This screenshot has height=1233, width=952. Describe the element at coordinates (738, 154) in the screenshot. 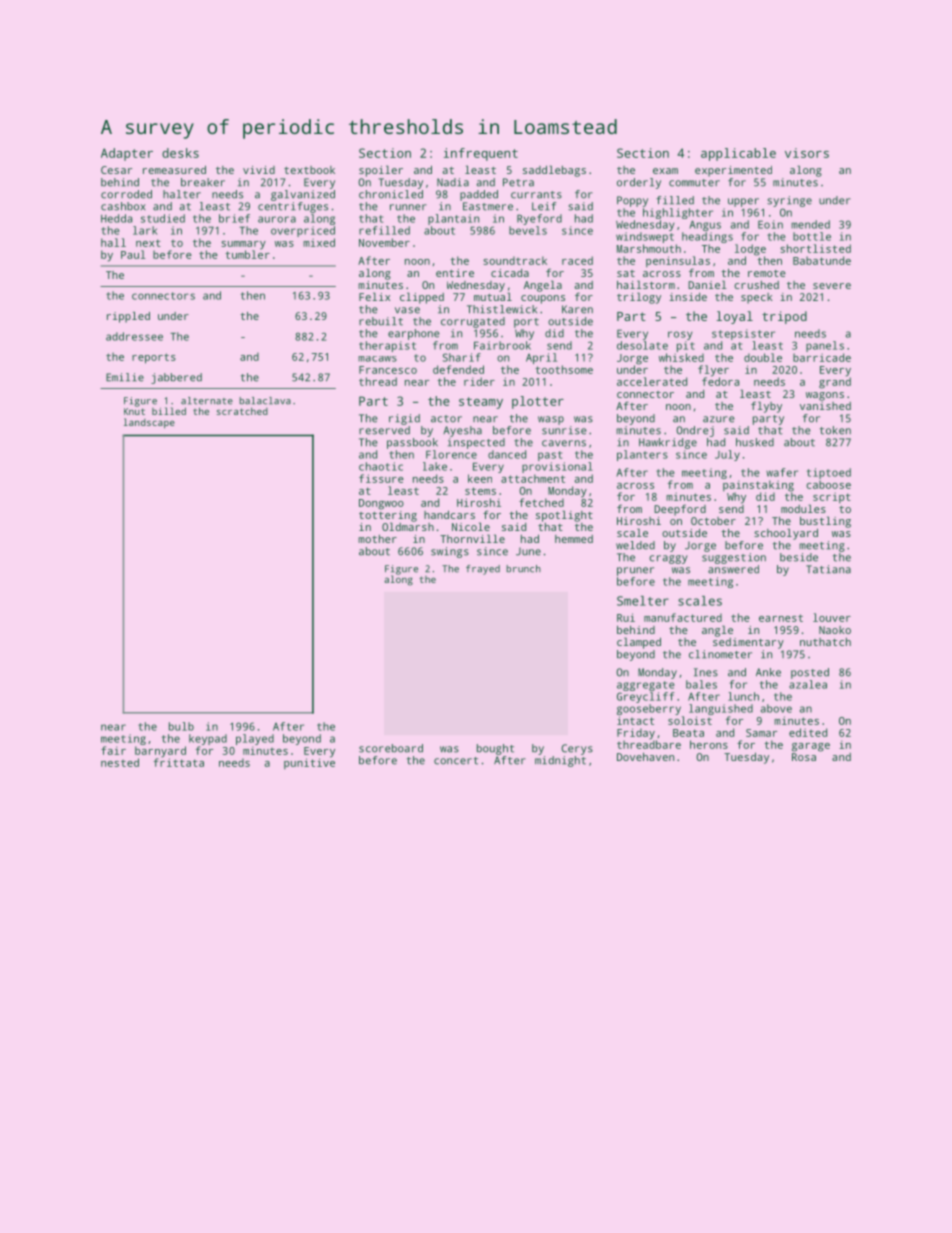

I see `applicable` at that location.
